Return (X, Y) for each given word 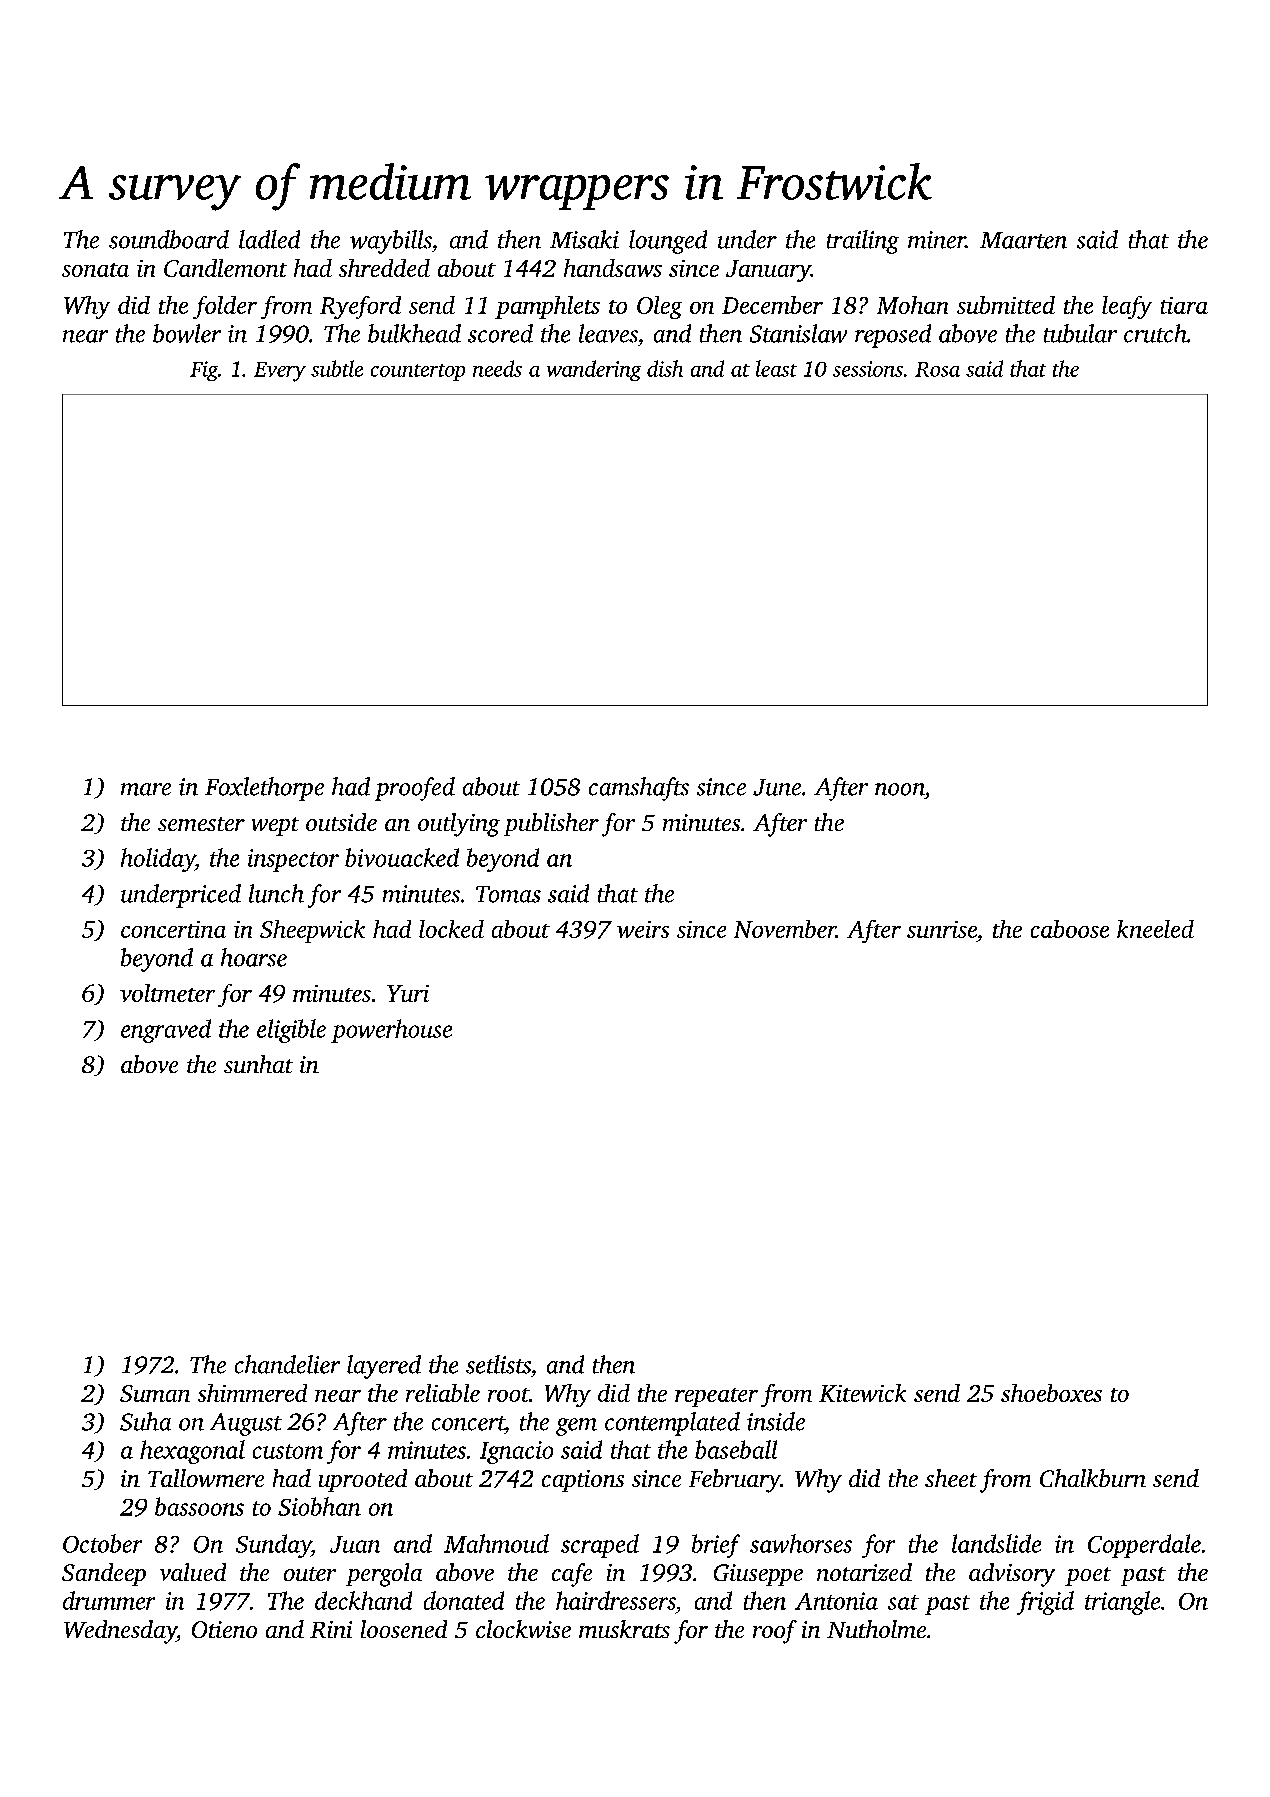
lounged (668, 242)
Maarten (1023, 240)
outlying (459, 825)
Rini (331, 1629)
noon (899, 789)
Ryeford (360, 307)
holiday (158, 860)
